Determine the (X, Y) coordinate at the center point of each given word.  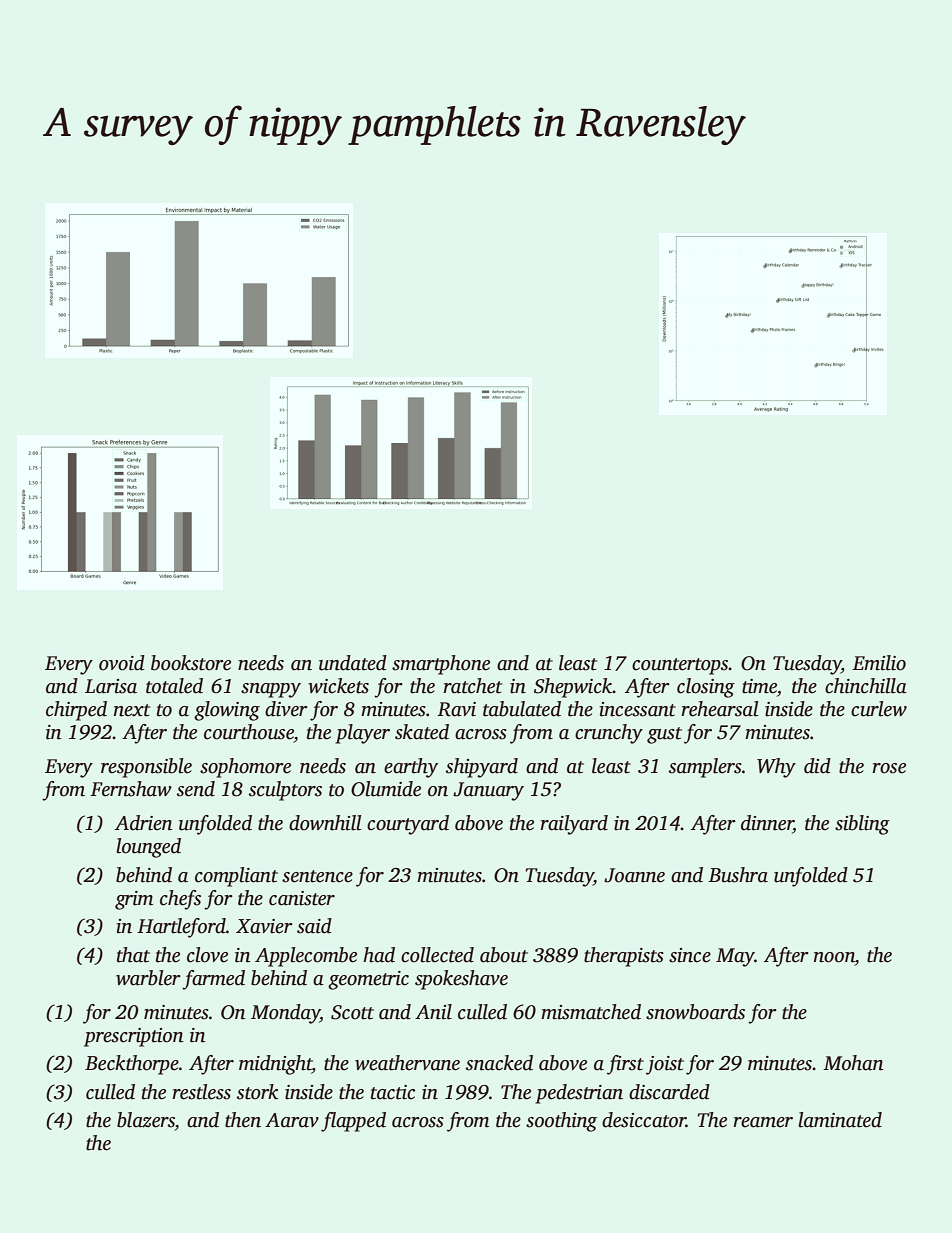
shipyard (482, 768)
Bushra (738, 875)
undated (353, 663)
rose (889, 768)
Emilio (879, 663)
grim (134, 900)
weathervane (407, 1063)
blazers (146, 1121)
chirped (76, 711)
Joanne (634, 875)
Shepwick (573, 688)
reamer (763, 1122)
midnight (275, 1065)
